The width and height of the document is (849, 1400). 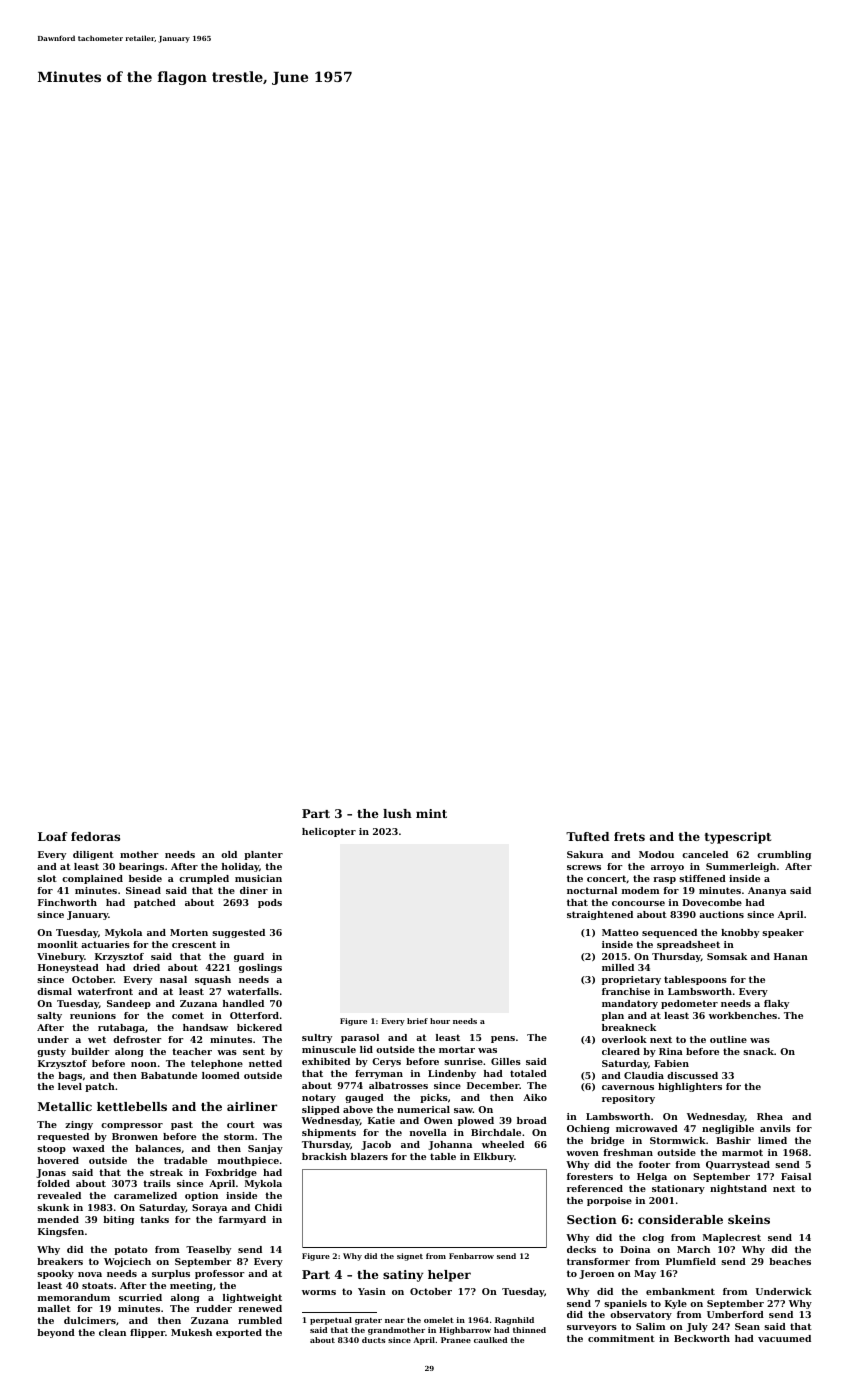 What do you see at coordinates (770, 1116) in the document?
I see `Rhea` at bounding box center [770, 1116].
